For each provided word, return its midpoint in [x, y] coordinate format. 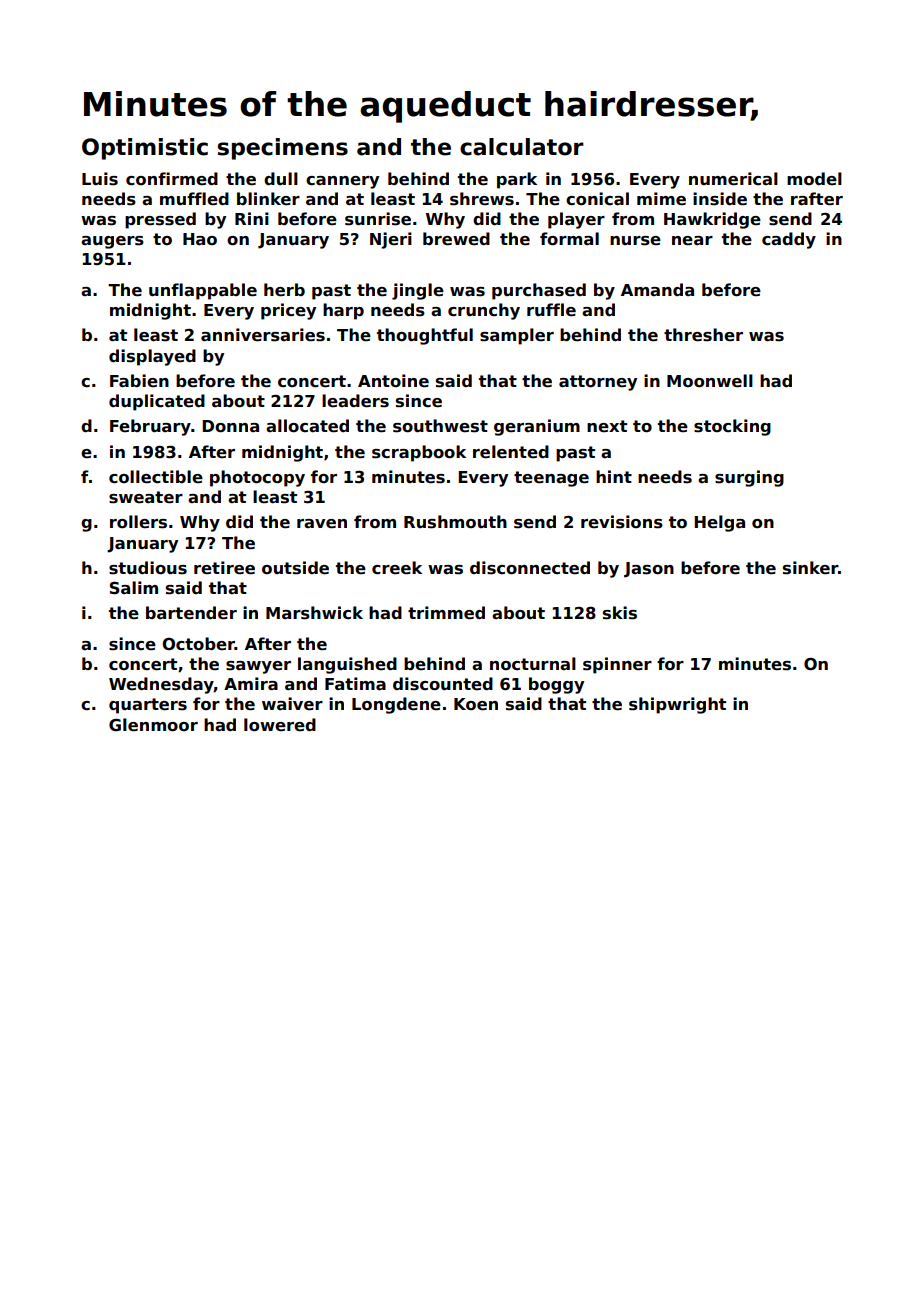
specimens [282, 149]
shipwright [677, 705]
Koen [476, 704]
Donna [230, 426]
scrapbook [419, 453]
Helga [719, 523]
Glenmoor [153, 725]
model [814, 179]
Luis [100, 179]
